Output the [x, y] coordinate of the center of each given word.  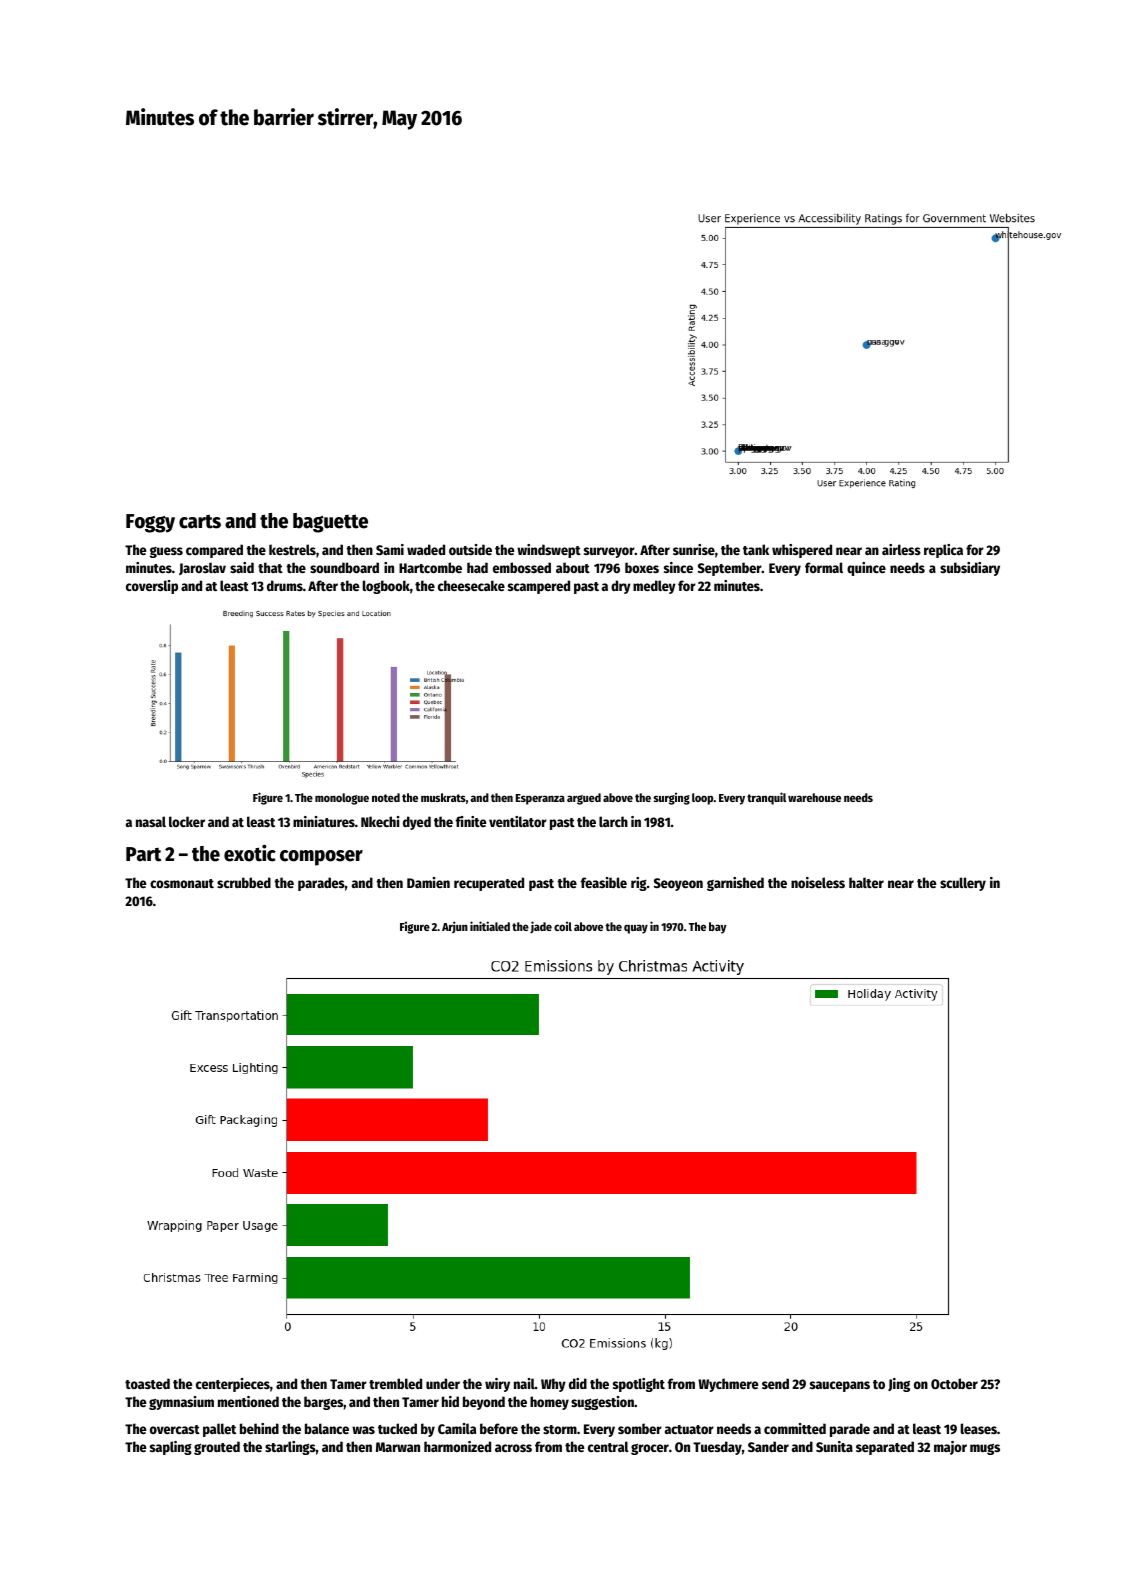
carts [200, 521]
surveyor [609, 552]
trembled [395, 1383]
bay [718, 928]
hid [450, 1401]
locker [187, 821]
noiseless [818, 882]
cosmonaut [182, 883]
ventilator [518, 821]
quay [636, 929]
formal [824, 567]
